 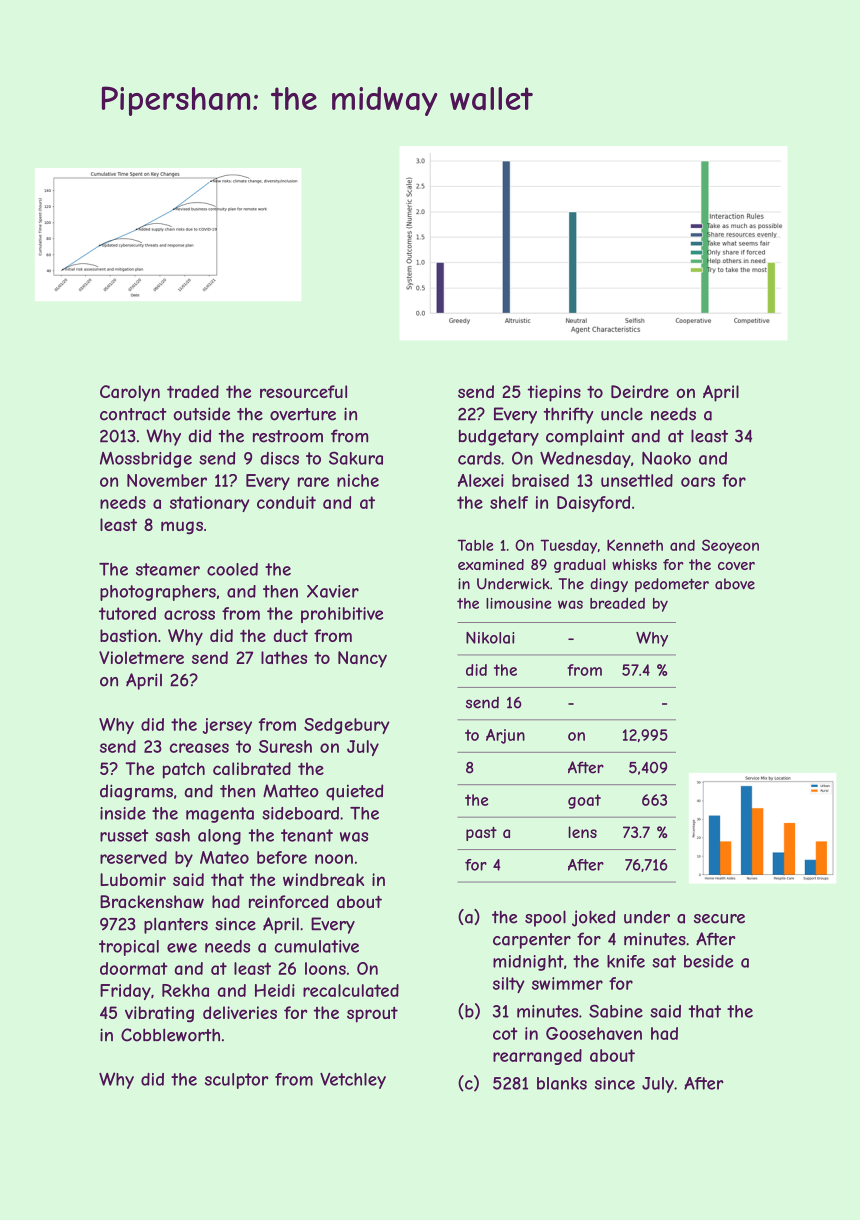 I want to click on spool, so click(x=545, y=918).
